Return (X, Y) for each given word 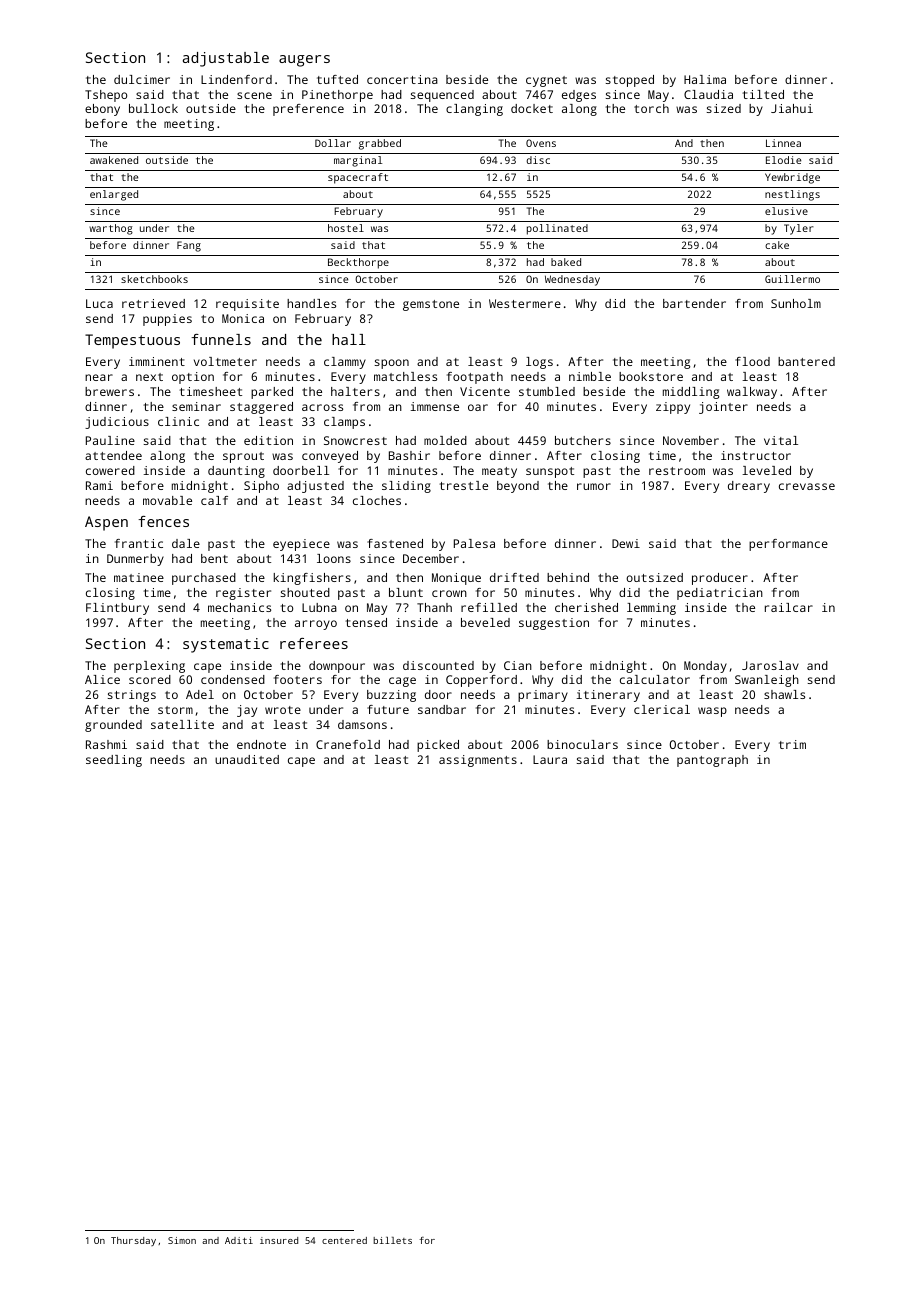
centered (344, 1240)
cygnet (546, 81)
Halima (705, 79)
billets (392, 1240)
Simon (182, 1240)
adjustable (226, 59)
